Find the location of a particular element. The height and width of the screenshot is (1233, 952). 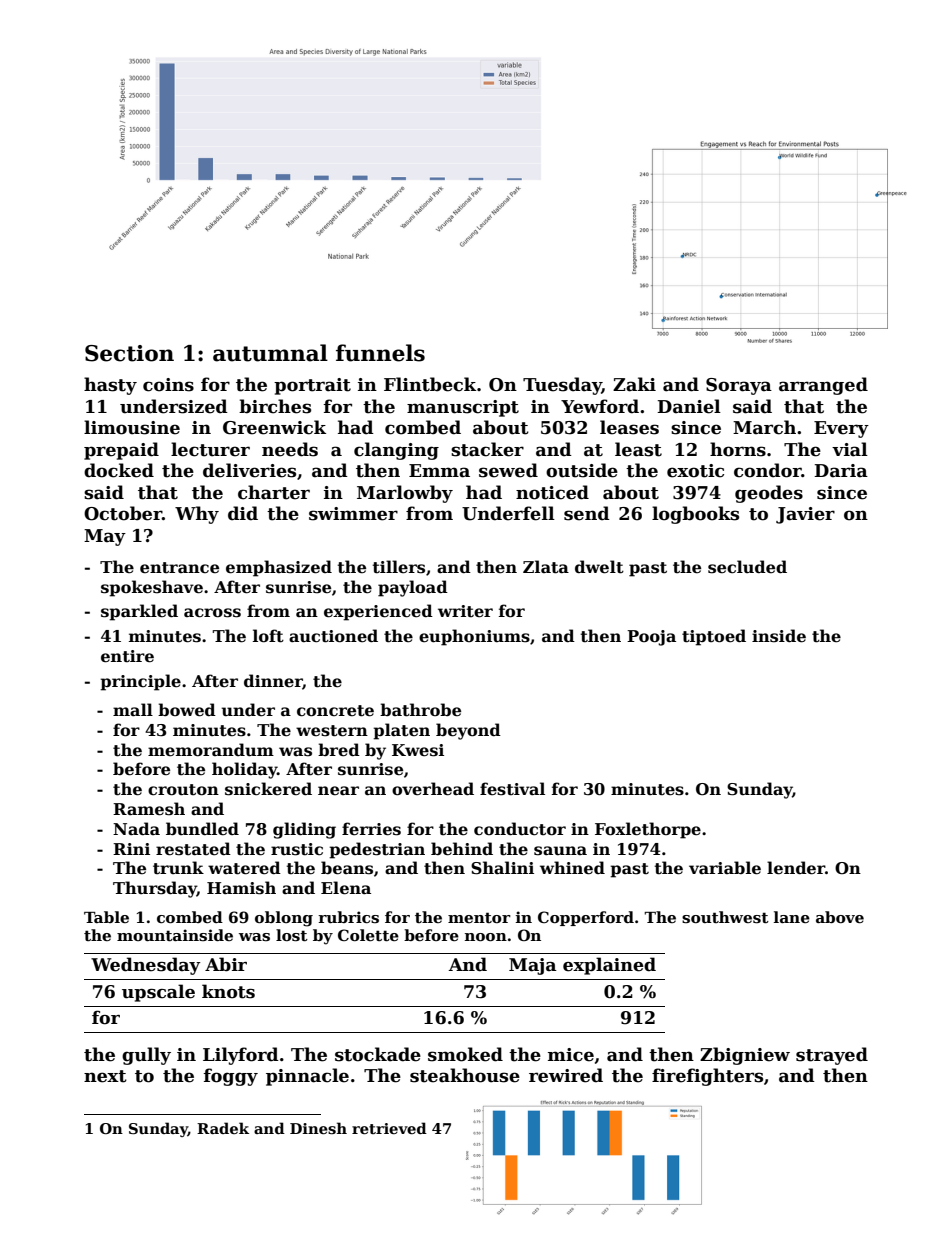

beyond is located at coordinates (468, 731).
